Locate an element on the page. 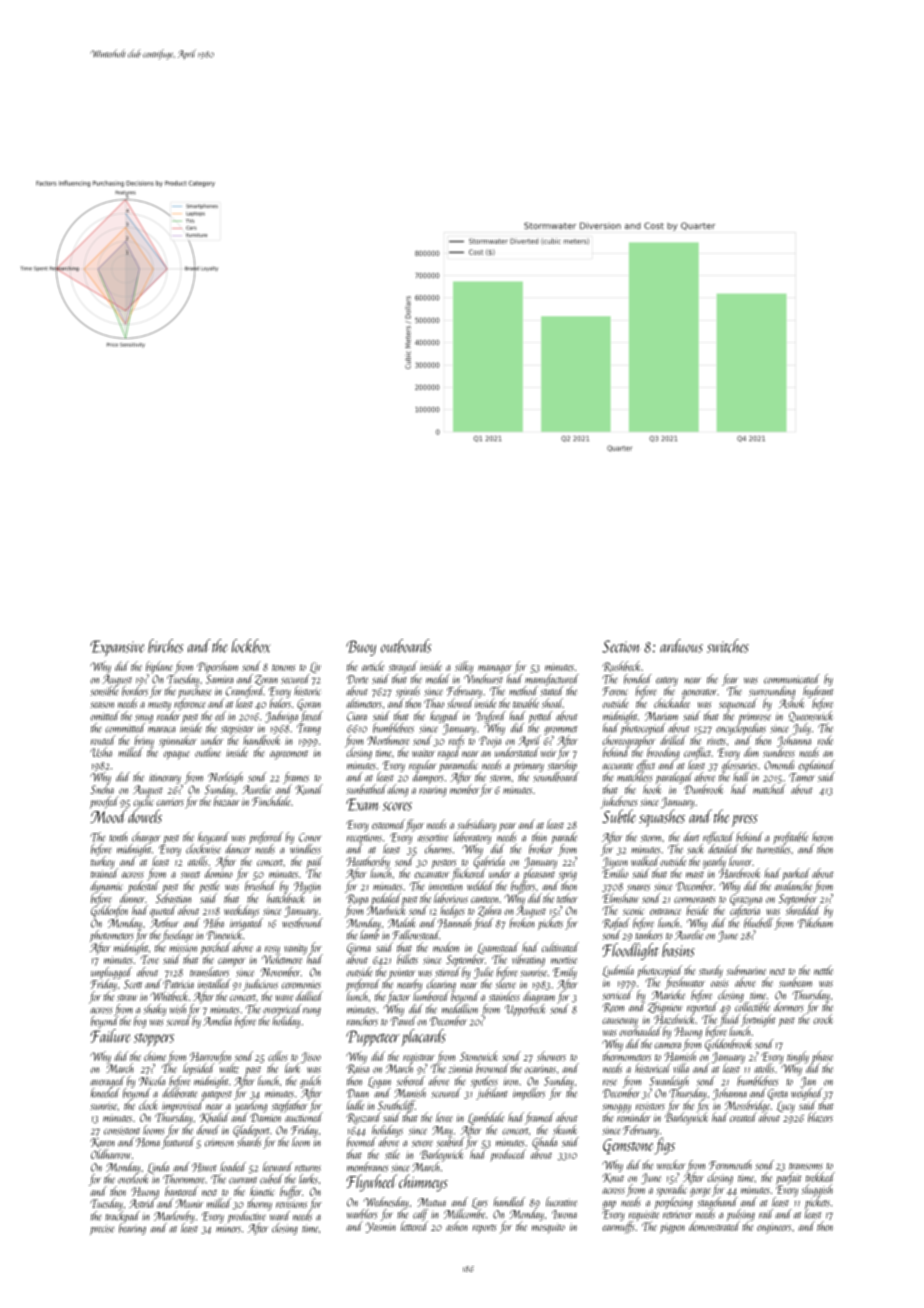 Image resolution: width=924 pixels, height=1308 pixels. Kunal is located at coordinates (309, 789).
